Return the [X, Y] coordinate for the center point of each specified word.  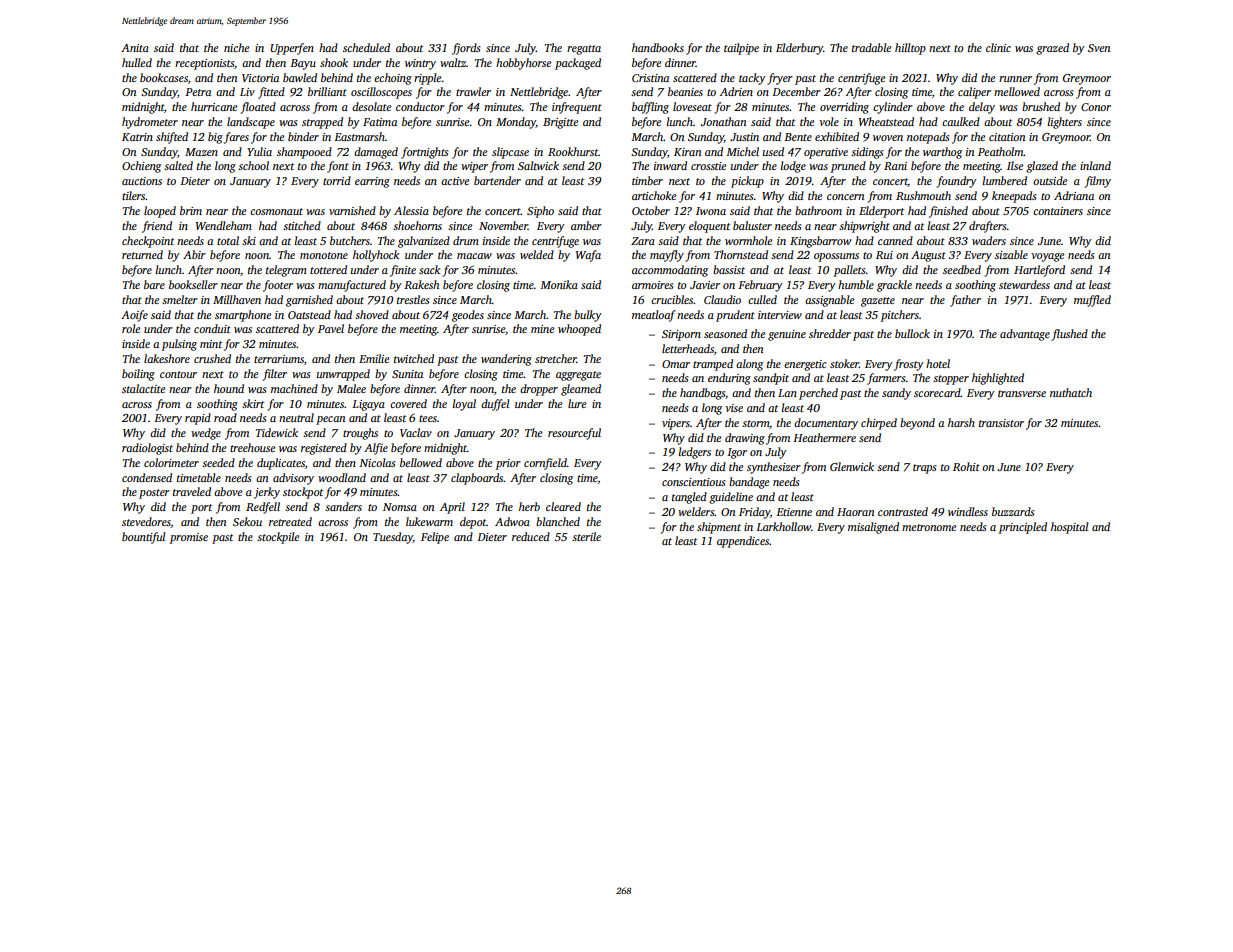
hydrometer [150, 123]
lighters [1065, 123]
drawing [745, 439]
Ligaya [368, 405]
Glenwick [852, 466]
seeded [218, 462]
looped [160, 212]
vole [829, 121]
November [503, 225]
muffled [1092, 301]
